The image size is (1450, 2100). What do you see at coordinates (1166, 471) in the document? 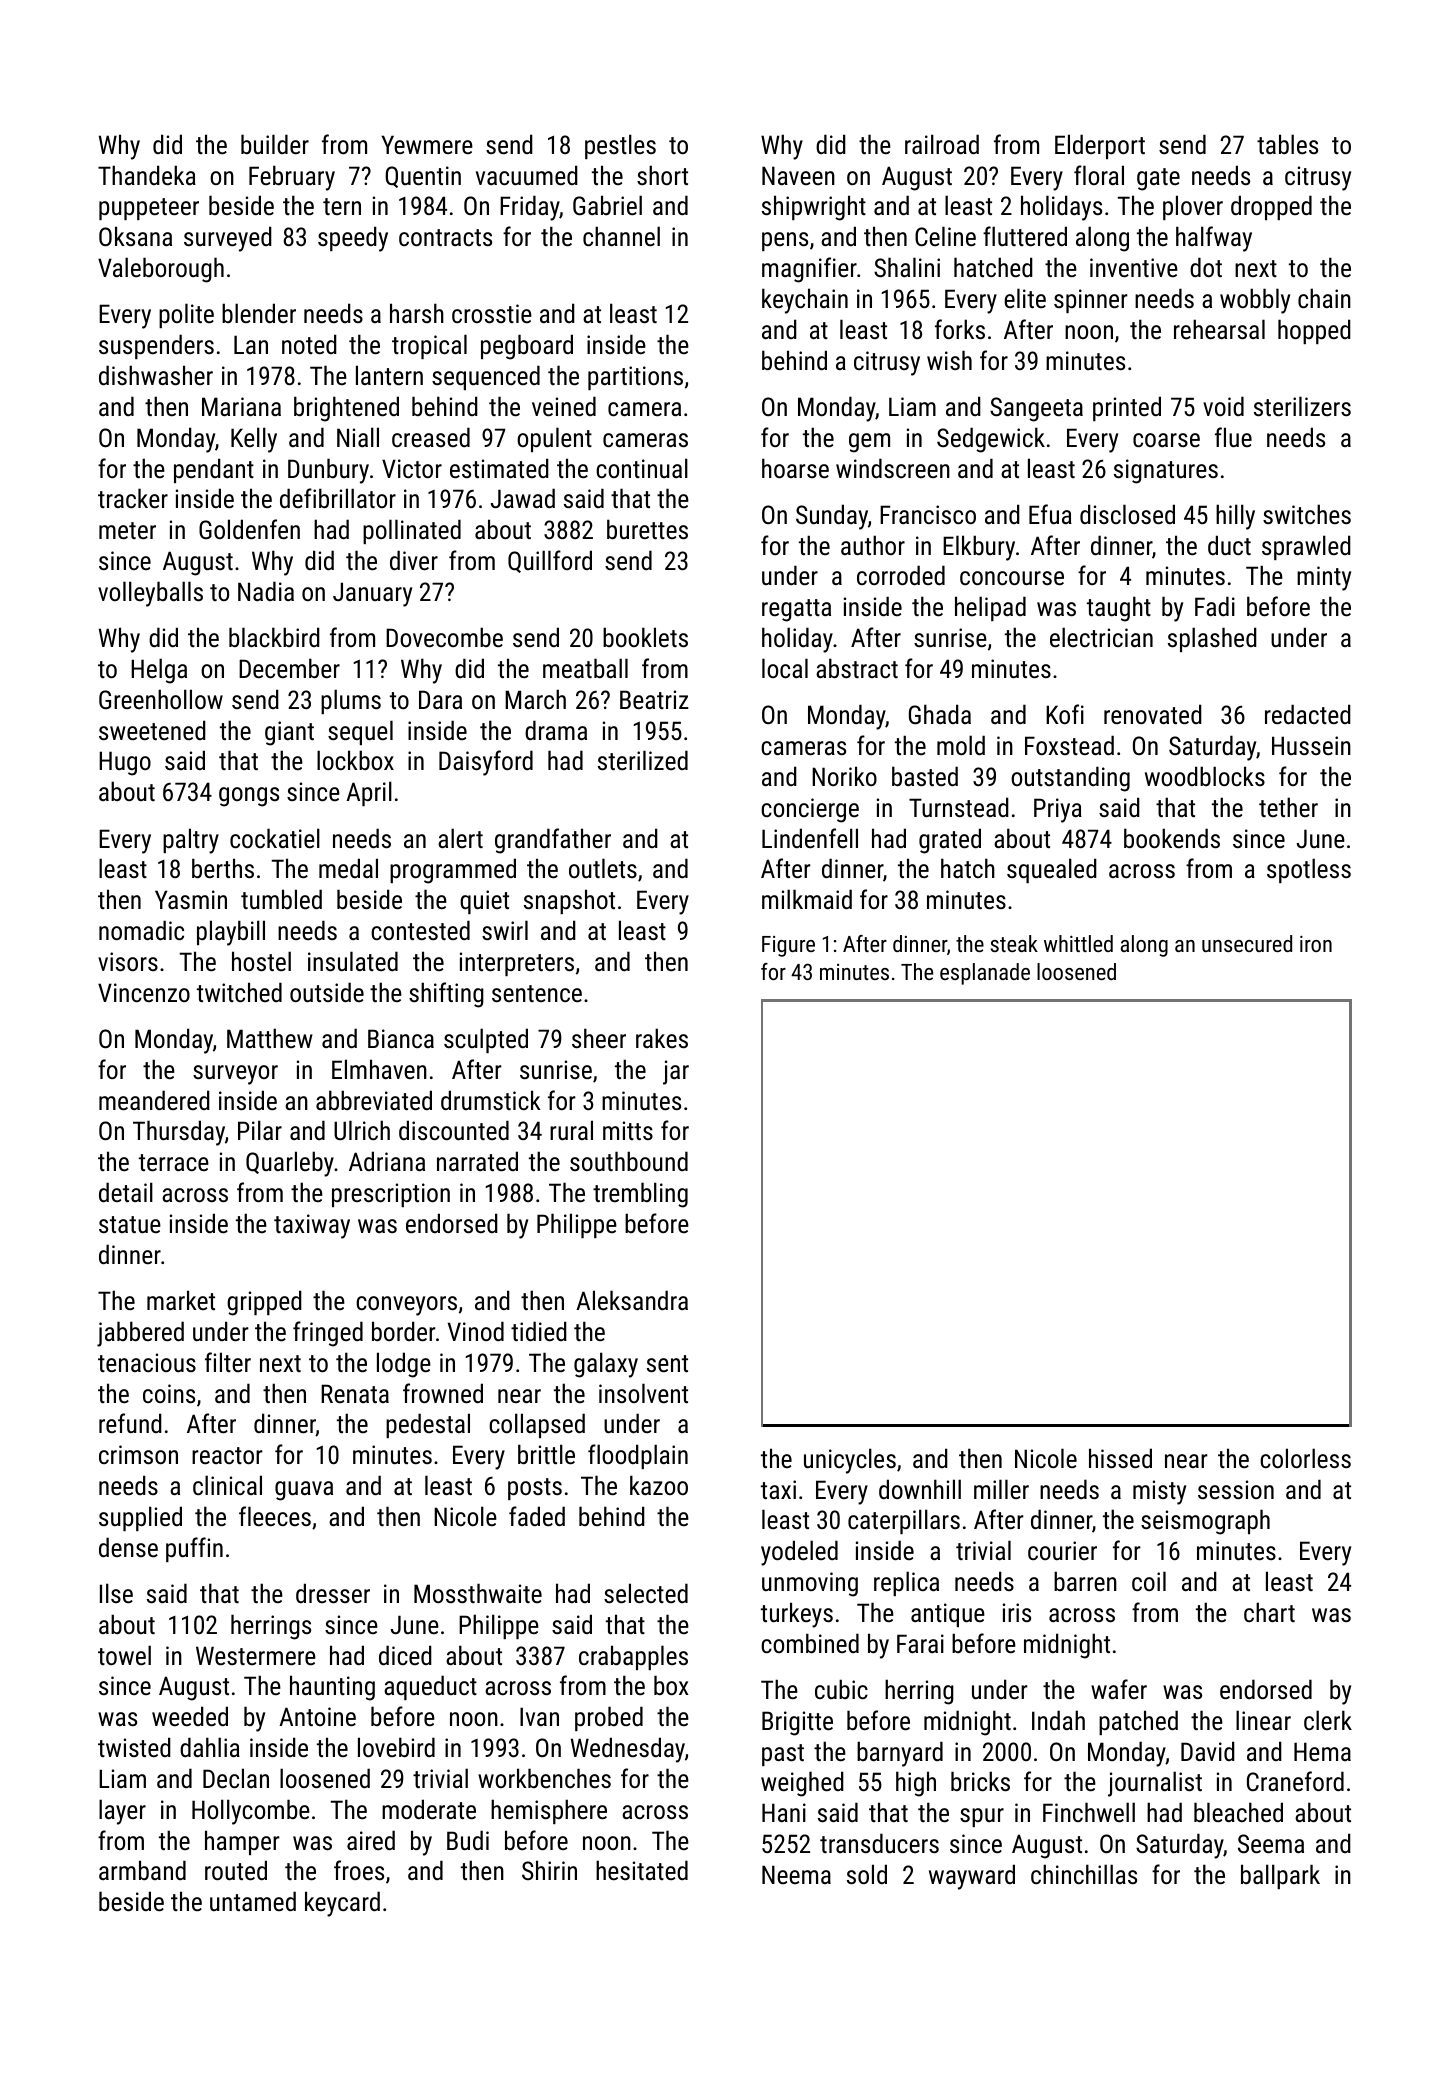
I see `signatures` at bounding box center [1166, 471].
